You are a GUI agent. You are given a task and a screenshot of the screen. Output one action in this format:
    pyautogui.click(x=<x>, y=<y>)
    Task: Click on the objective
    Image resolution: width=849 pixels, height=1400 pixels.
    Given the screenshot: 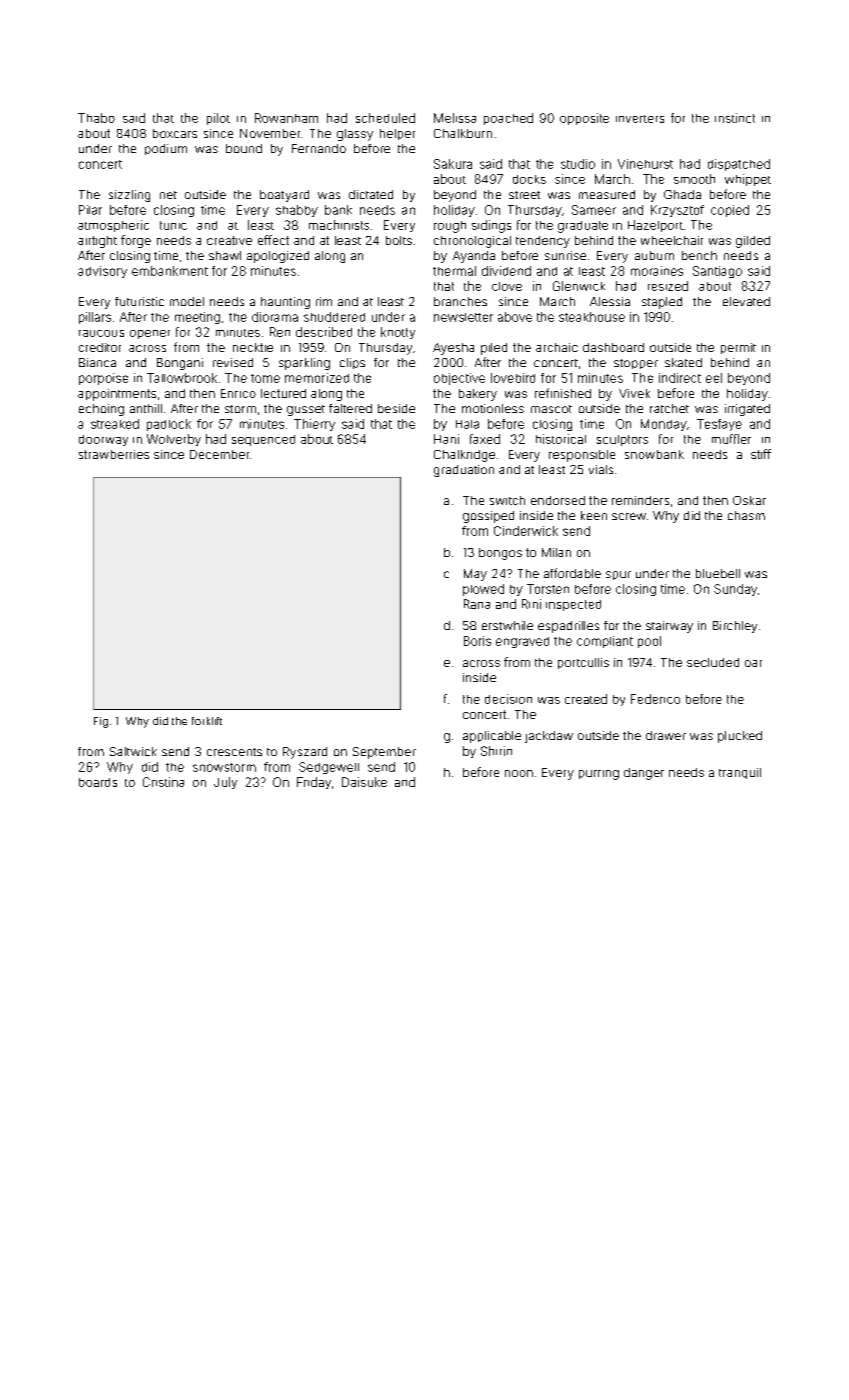 What is the action you would take?
    pyautogui.click(x=459, y=379)
